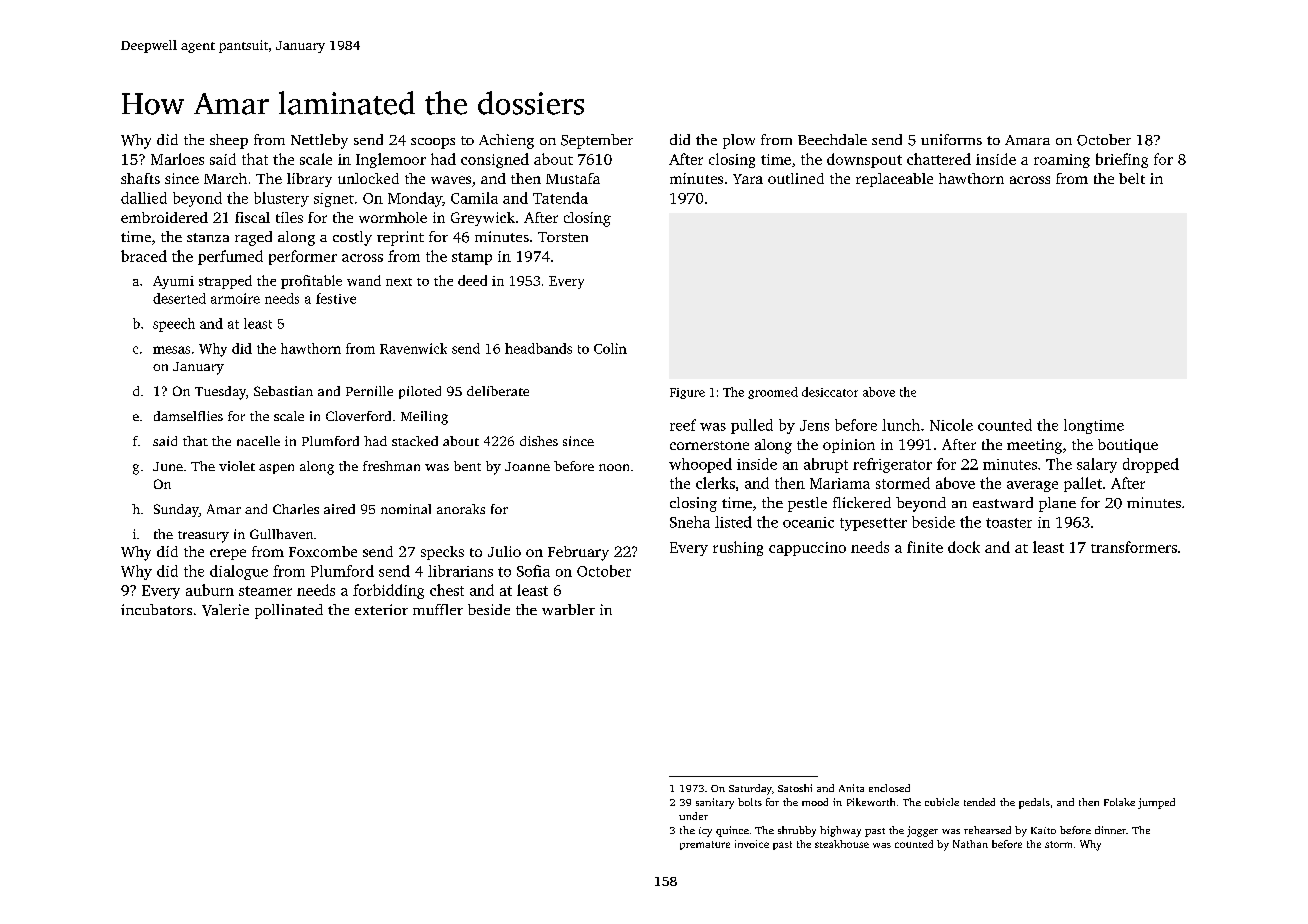  I want to click on June, so click(168, 466).
